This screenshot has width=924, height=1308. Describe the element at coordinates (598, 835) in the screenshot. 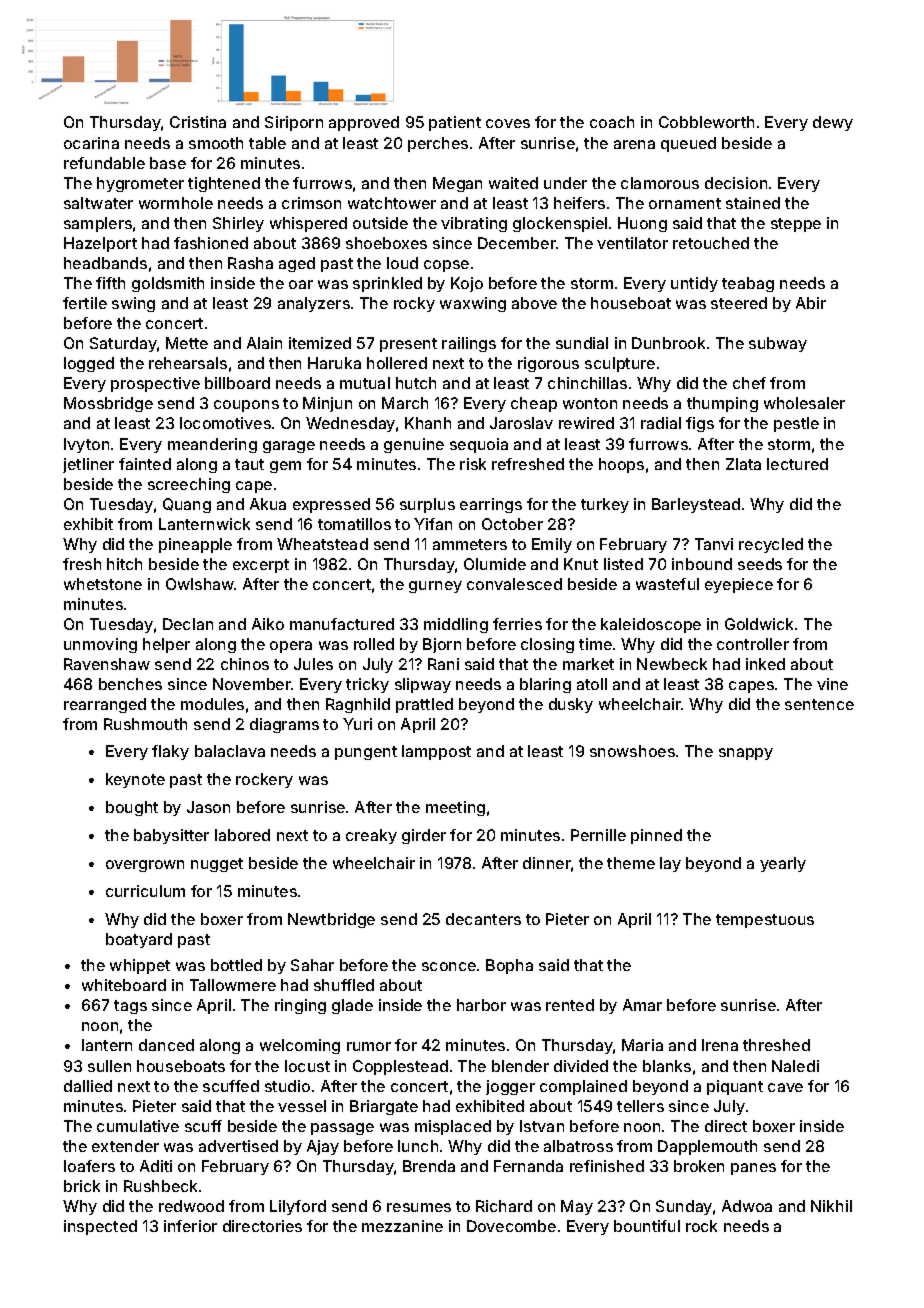

I see `Pernille` at that location.
